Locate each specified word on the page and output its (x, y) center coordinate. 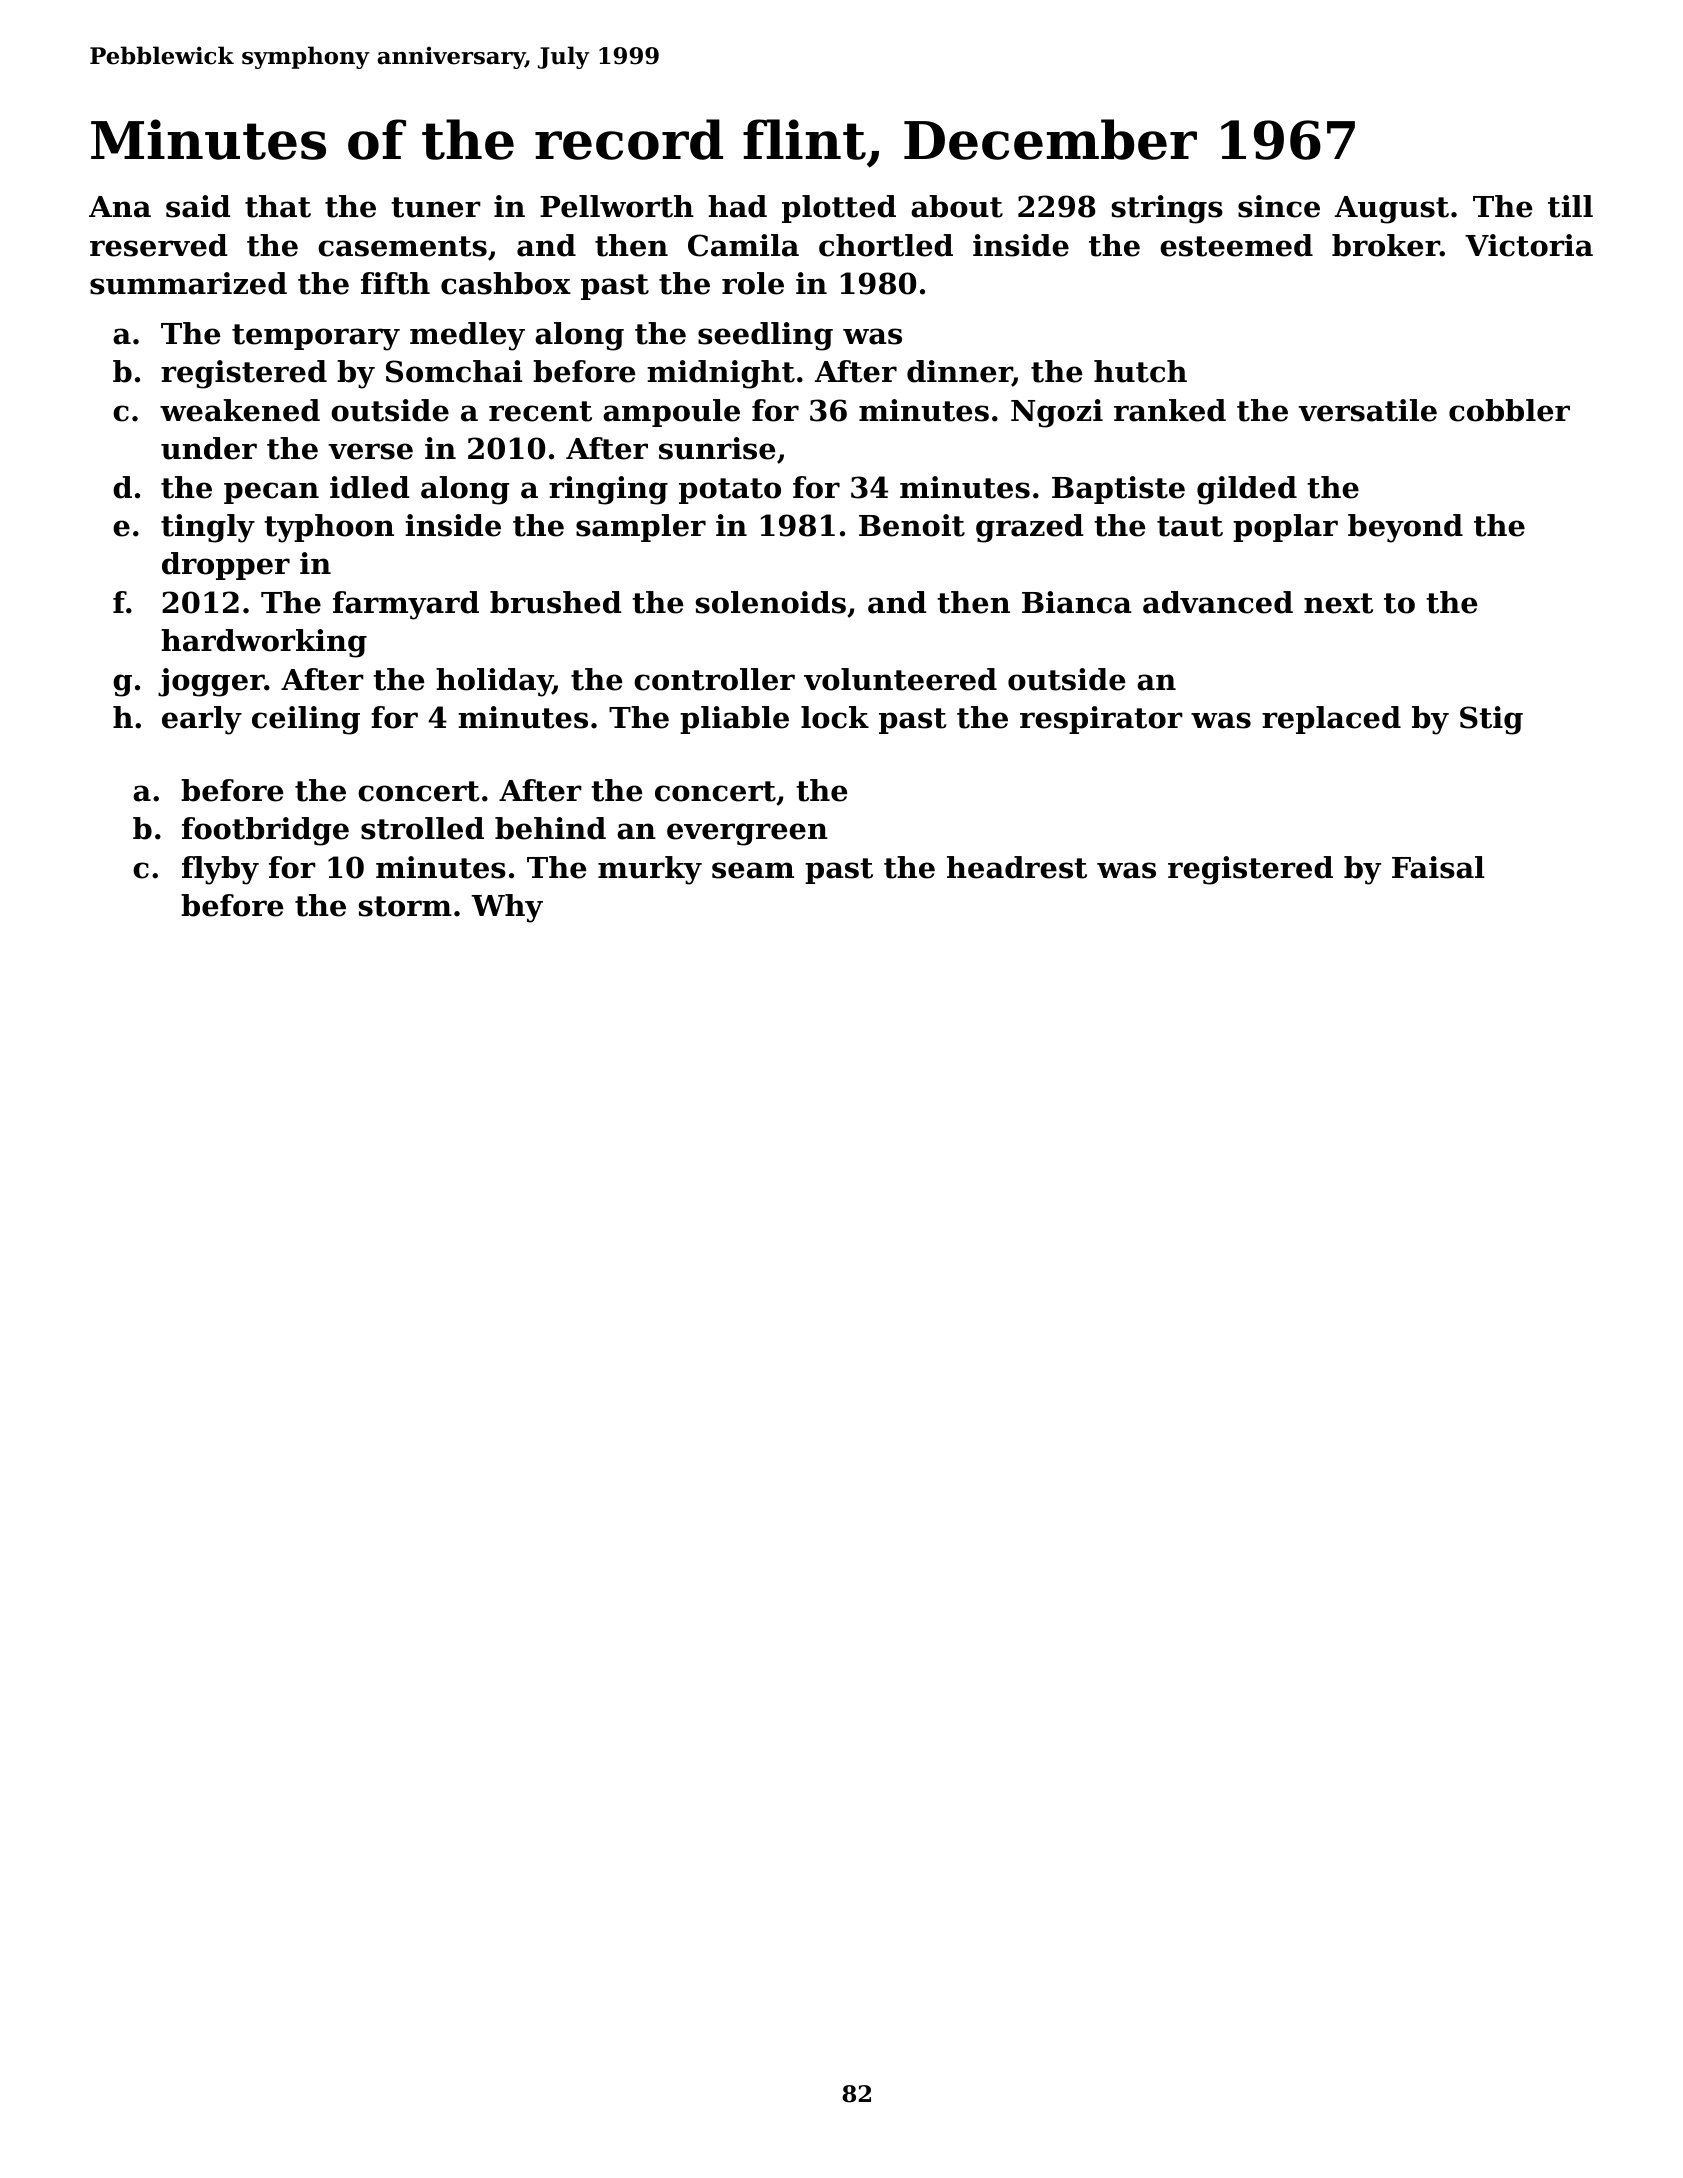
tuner (436, 207)
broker (1386, 245)
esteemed (1236, 245)
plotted (839, 209)
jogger (211, 682)
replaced (1331, 720)
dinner (959, 373)
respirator (1101, 720)
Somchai (454, 371)
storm (405, 906)
